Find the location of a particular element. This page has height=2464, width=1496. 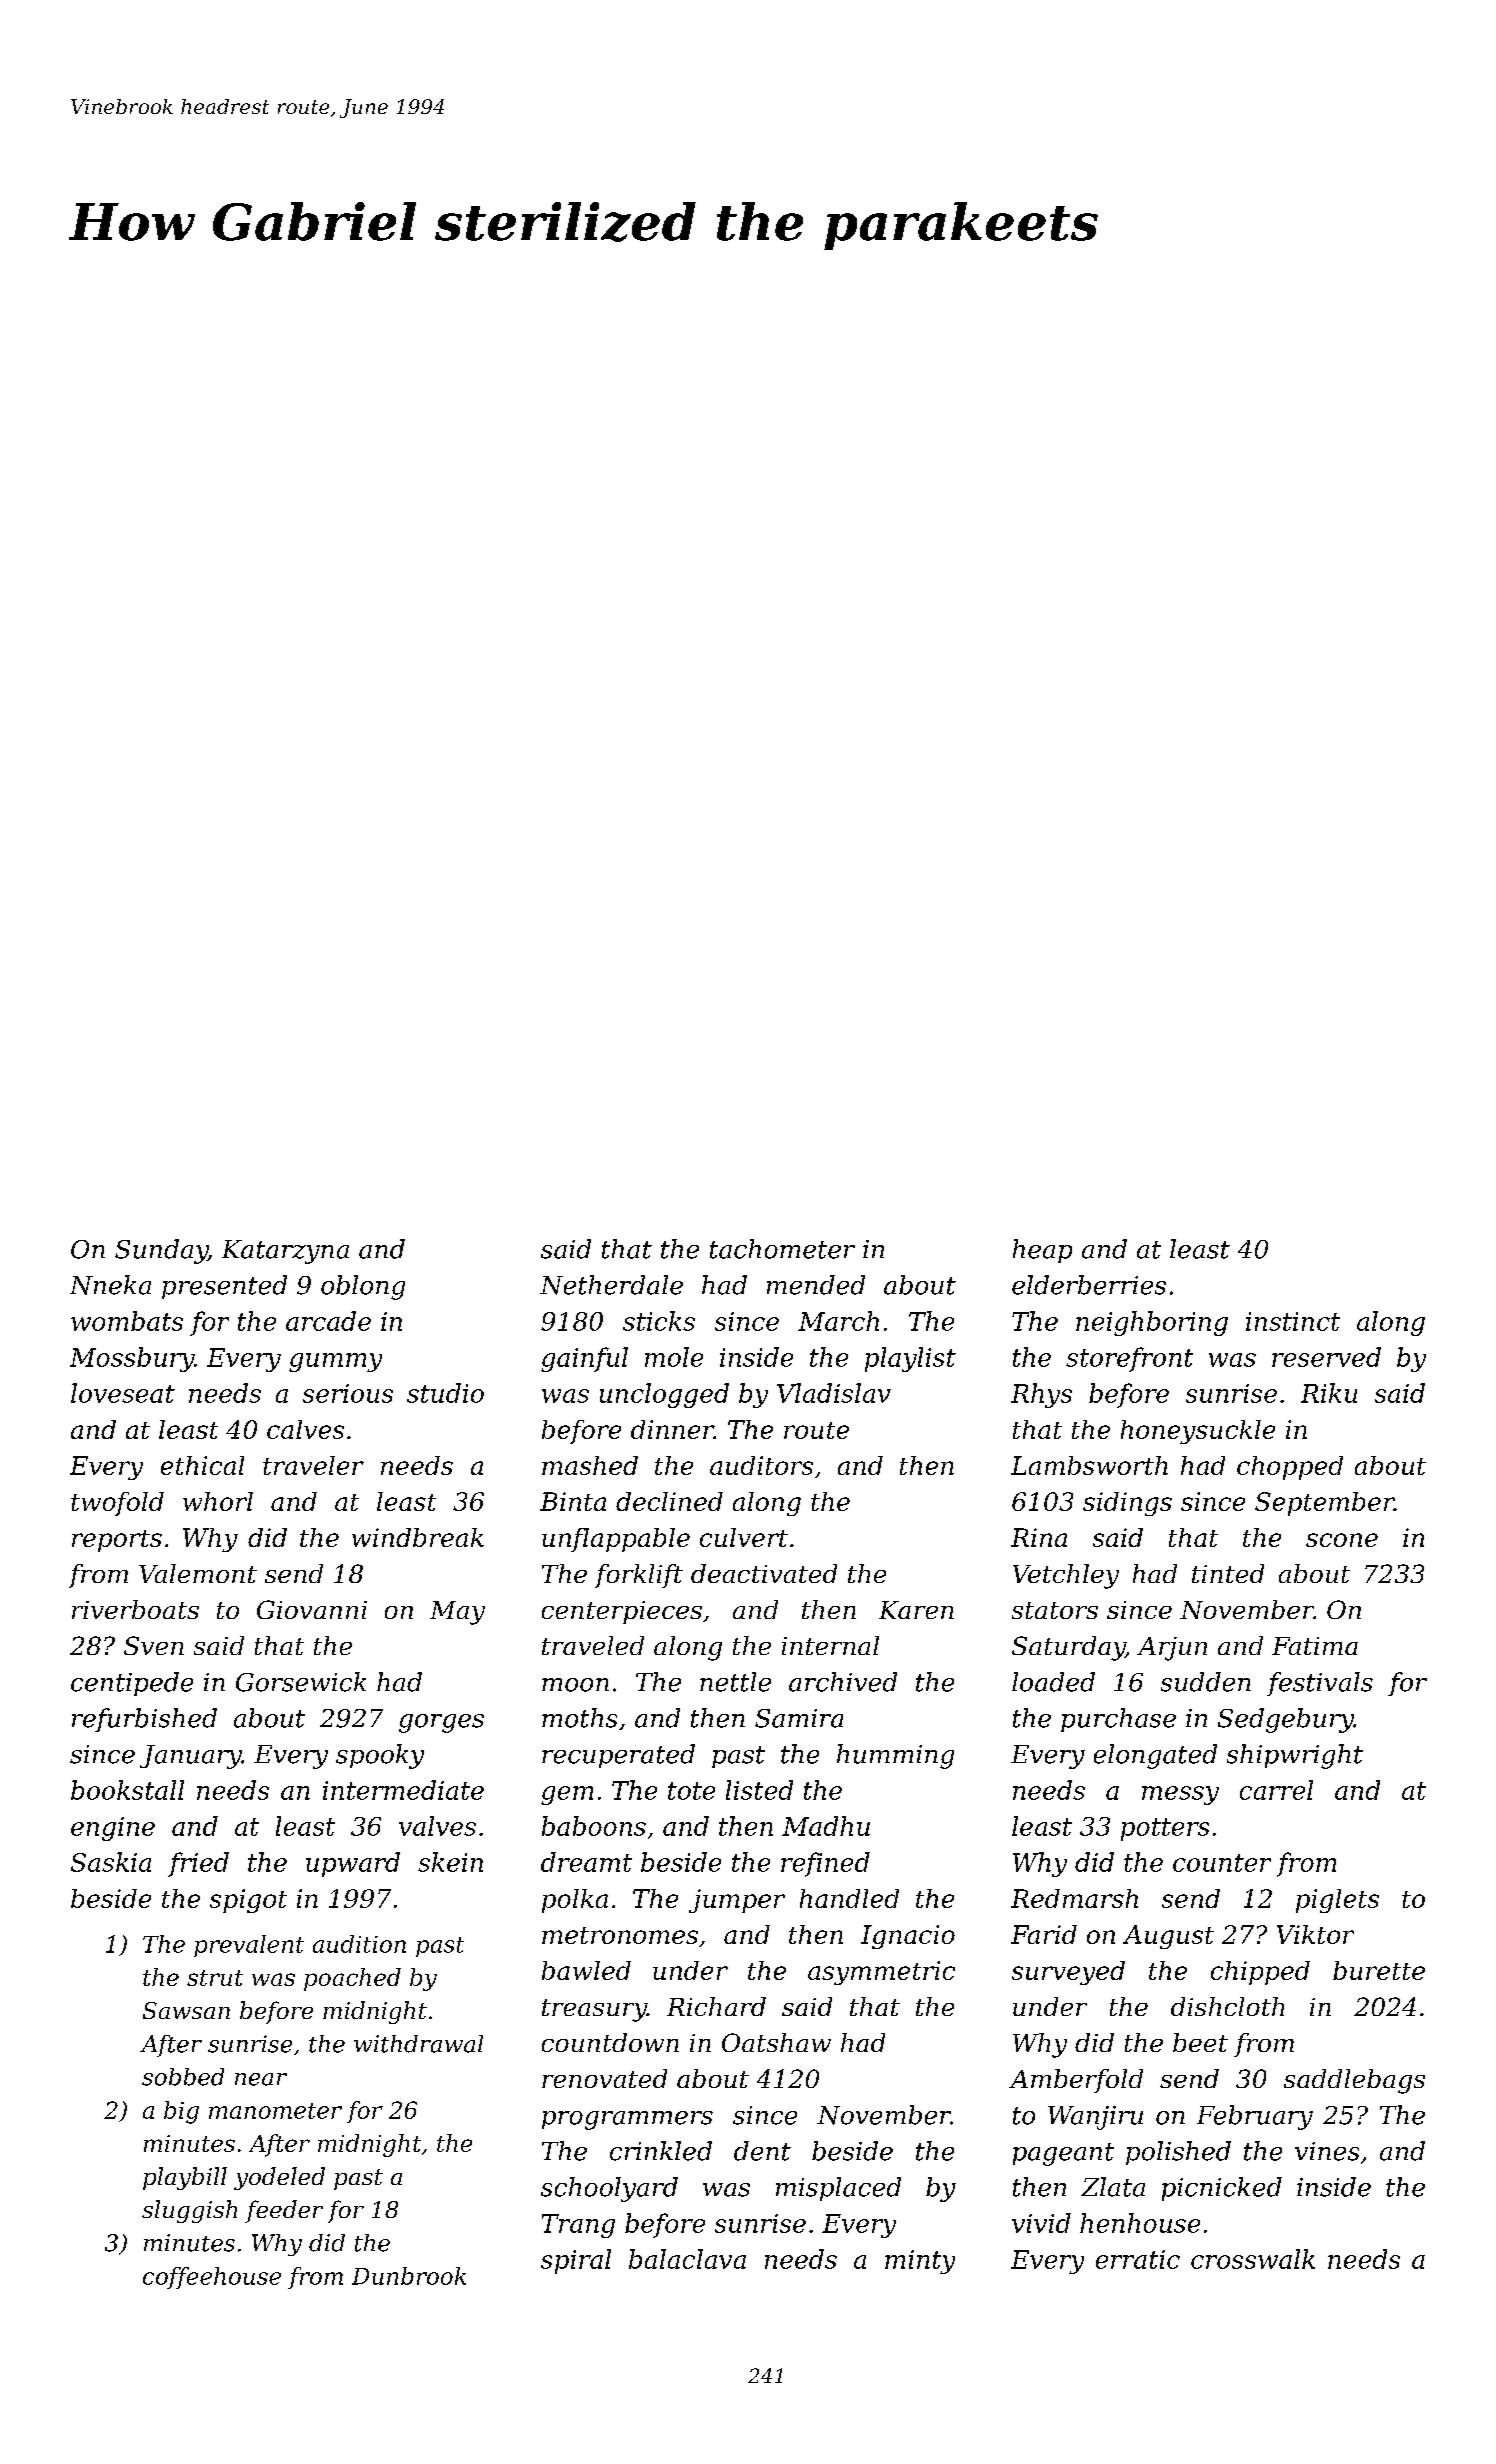

honeysuckle is located at coordinates (1198, 1432).
